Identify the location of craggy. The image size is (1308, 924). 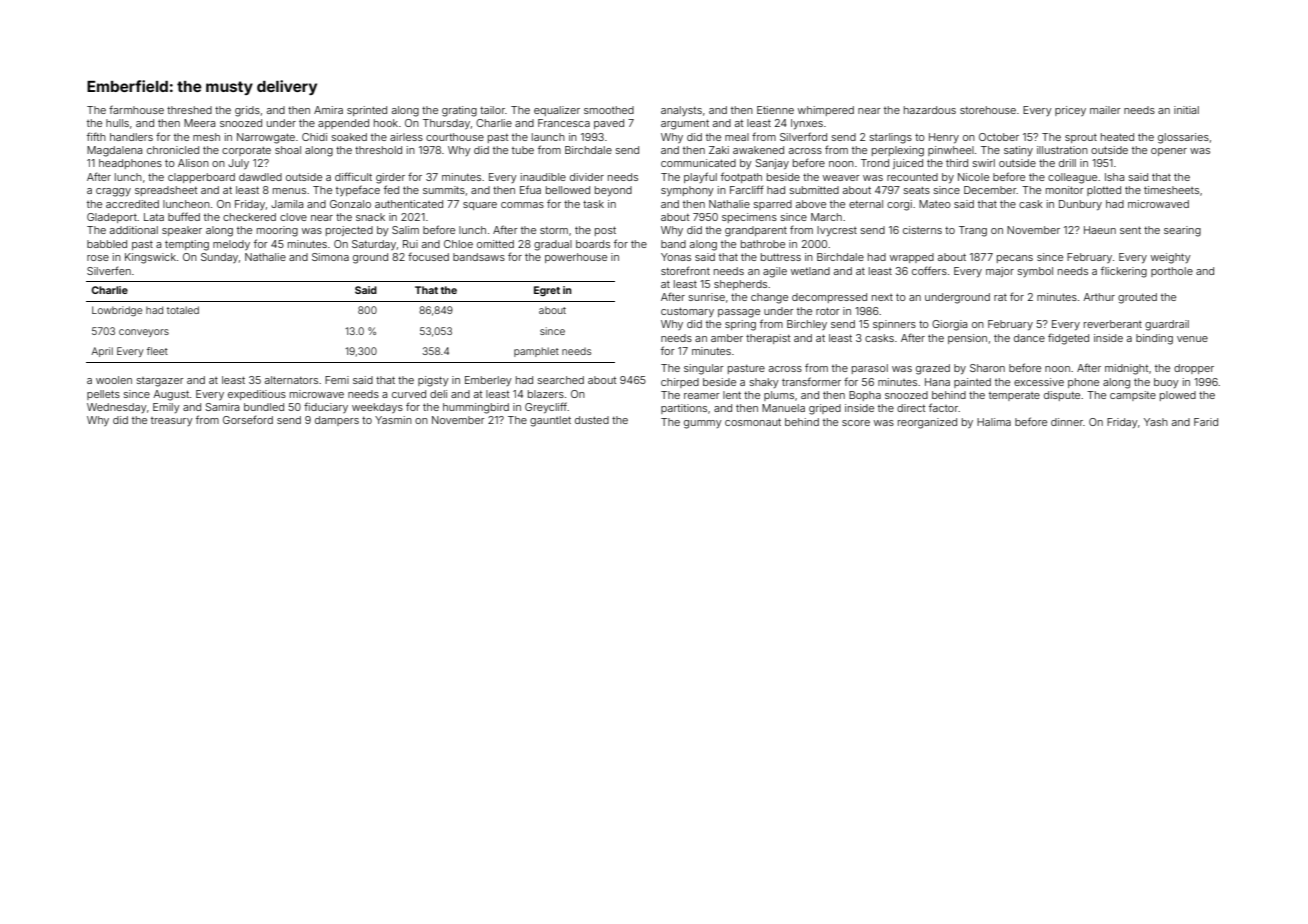
(113, 192).
